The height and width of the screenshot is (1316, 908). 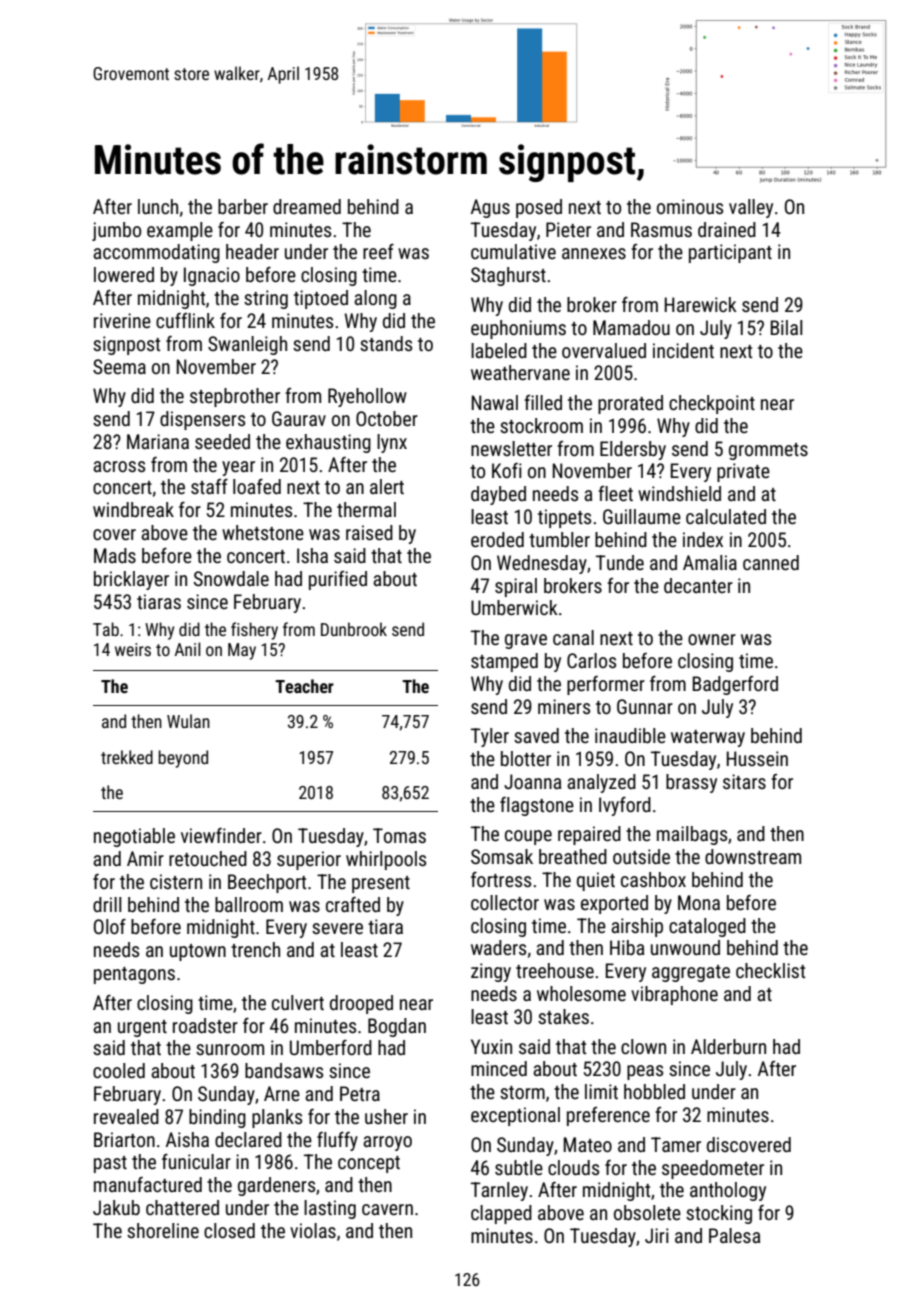 What do you see at coordinates (757, 758) in the screenshot?
I see `Hussein` at bounding box center [757, 758].
